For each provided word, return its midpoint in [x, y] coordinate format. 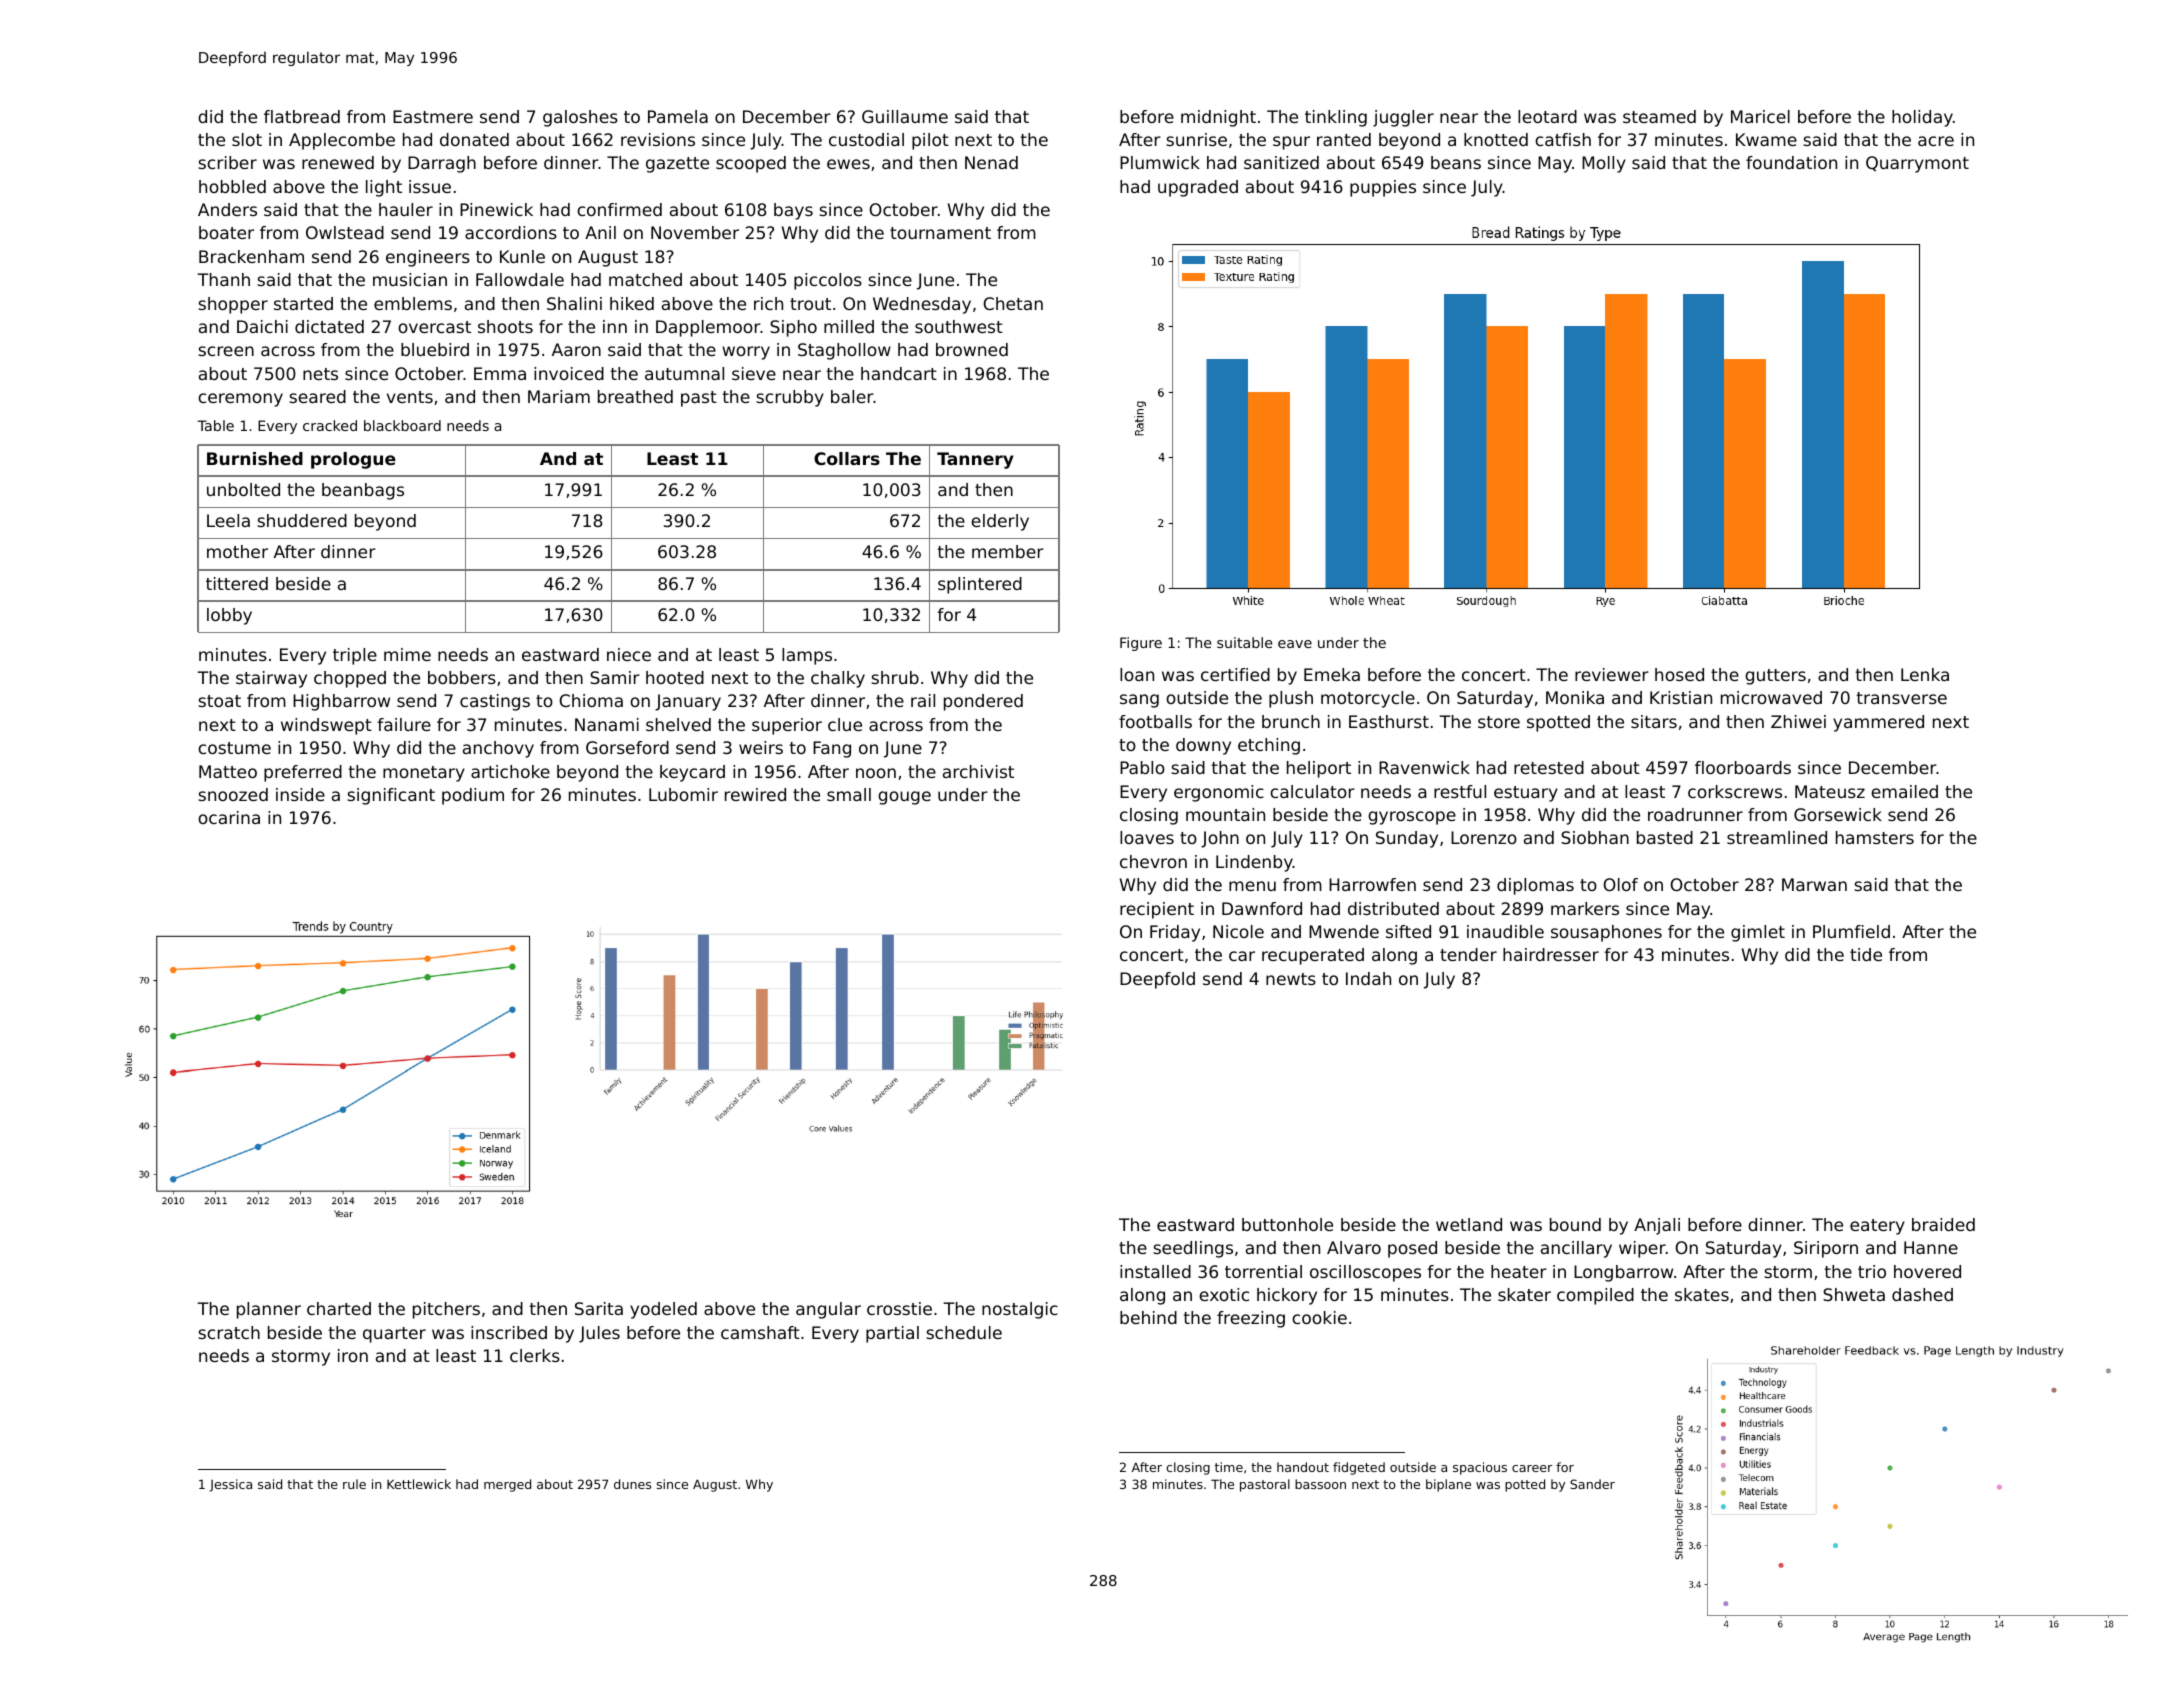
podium [473, 796]
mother [237, 551]
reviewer [1612, 674]
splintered [980, 585]
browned [972, 349]
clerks [535, 1355]
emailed [1904, 791]
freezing [1251, 1319]
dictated [329, 326]
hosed [1679, 674]
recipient [1157, 910]
